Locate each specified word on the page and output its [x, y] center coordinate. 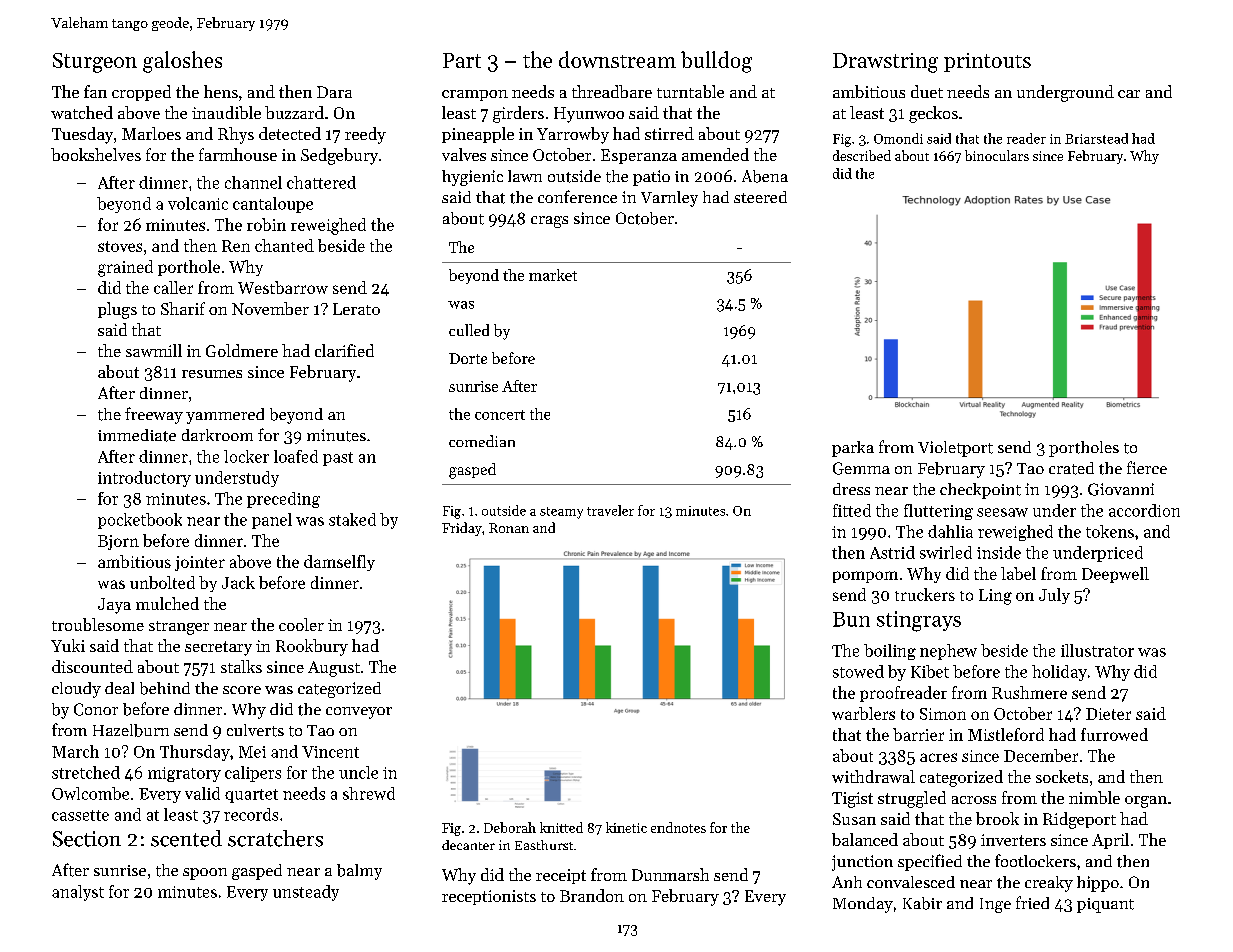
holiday [1059, 673]
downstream [617, 59]
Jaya [114, 606]
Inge [995, 905]
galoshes [182, 62]
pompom [865, 577]
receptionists [489, 897]
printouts [987, 62]
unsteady [306, 893]
